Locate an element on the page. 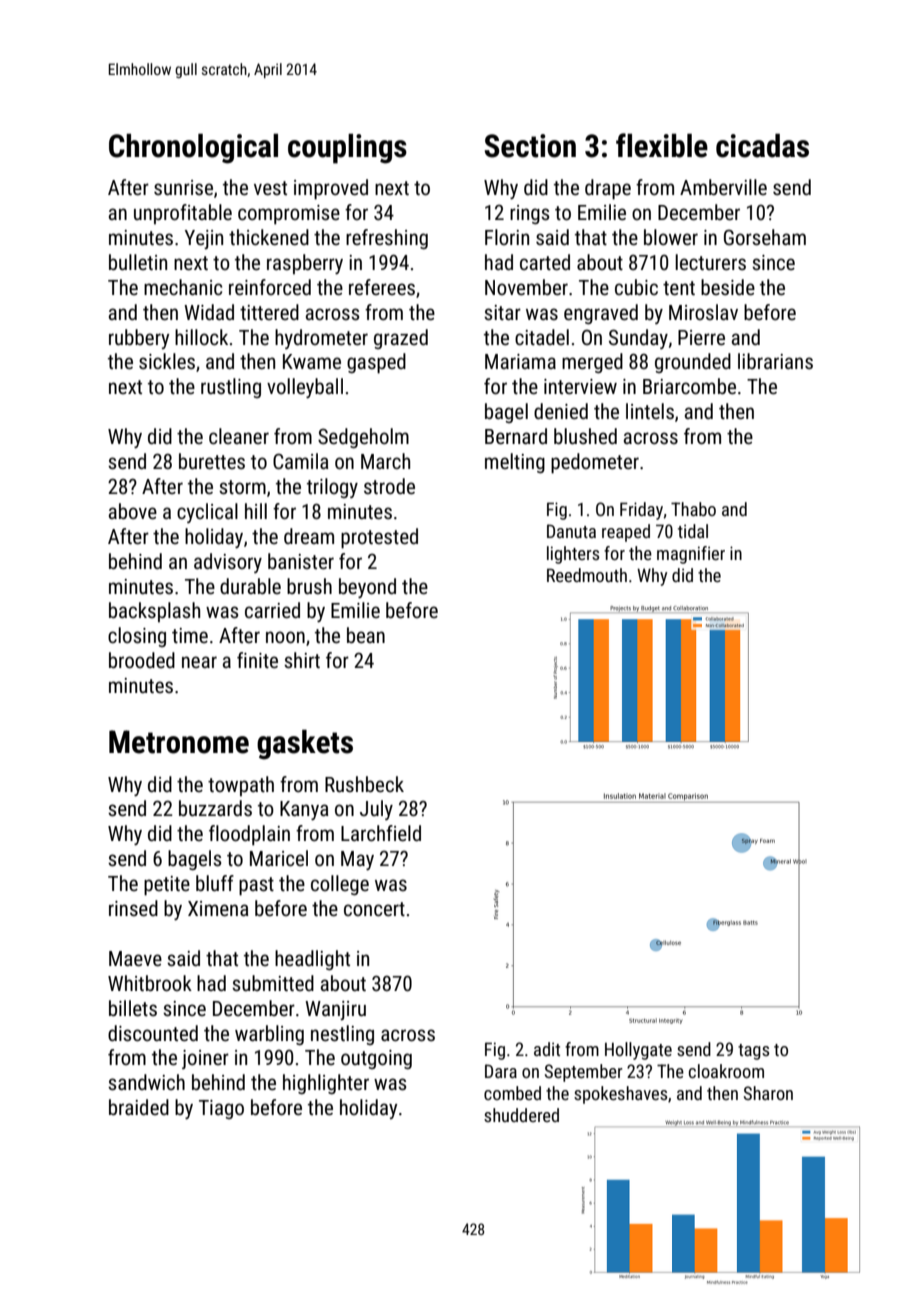 This page has height=1311, width=924. sickles is located at coordinates (167, 361).
